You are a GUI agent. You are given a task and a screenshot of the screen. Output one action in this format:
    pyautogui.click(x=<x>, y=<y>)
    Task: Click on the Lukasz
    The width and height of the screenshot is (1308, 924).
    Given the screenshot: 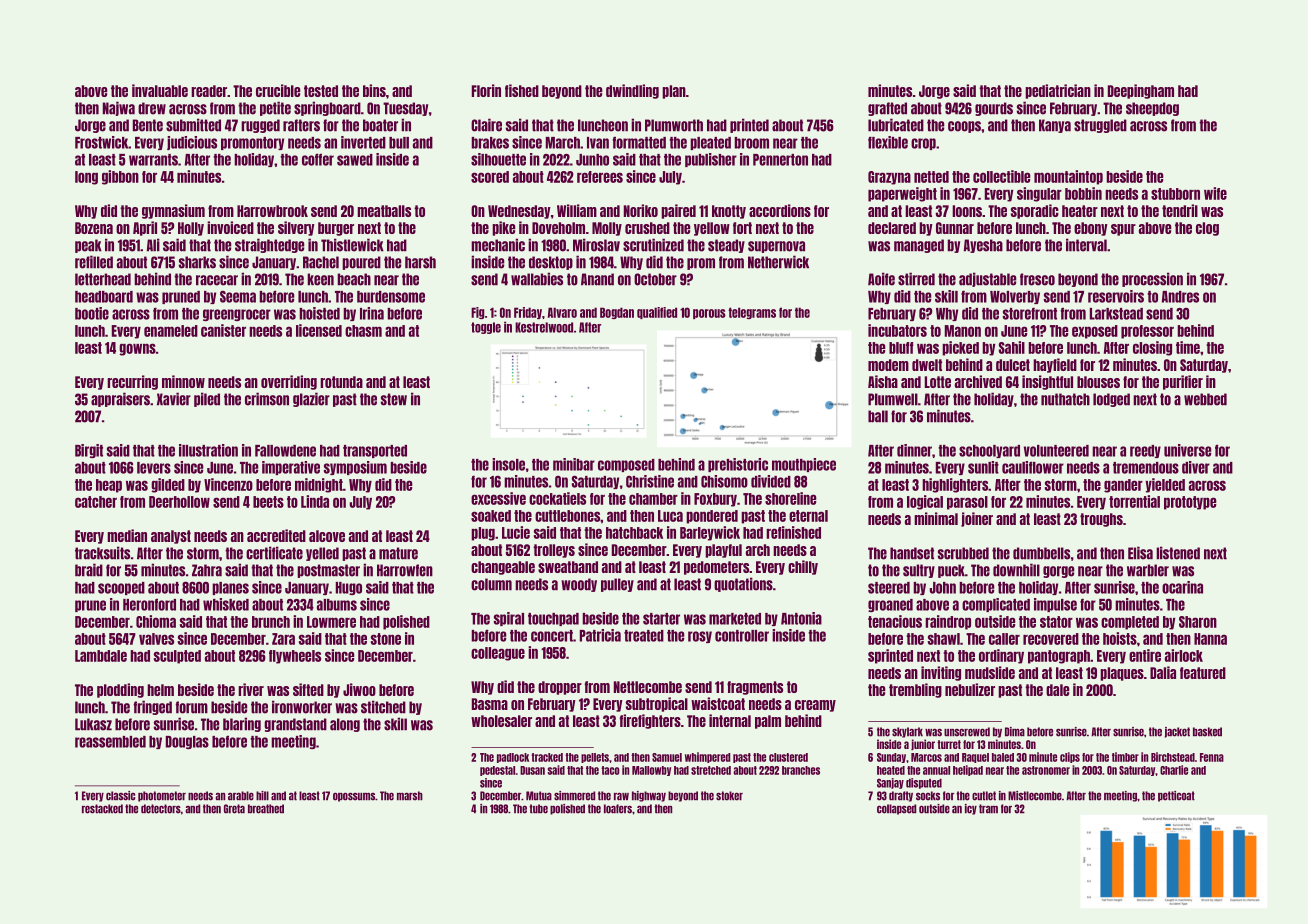 What is the action you would take?
    pyautogui.click(x=93, y=724)
